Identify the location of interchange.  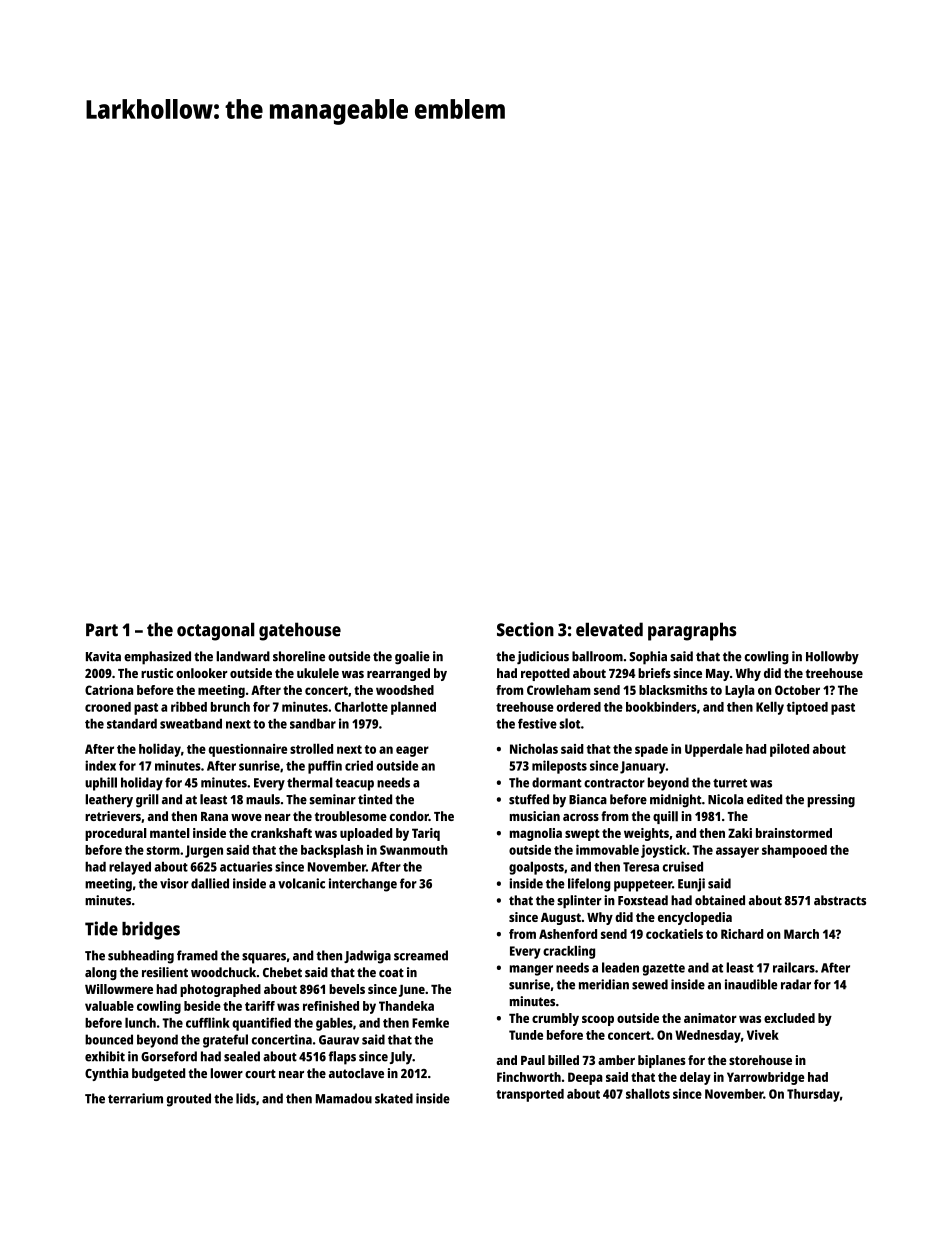
(363, 885).
